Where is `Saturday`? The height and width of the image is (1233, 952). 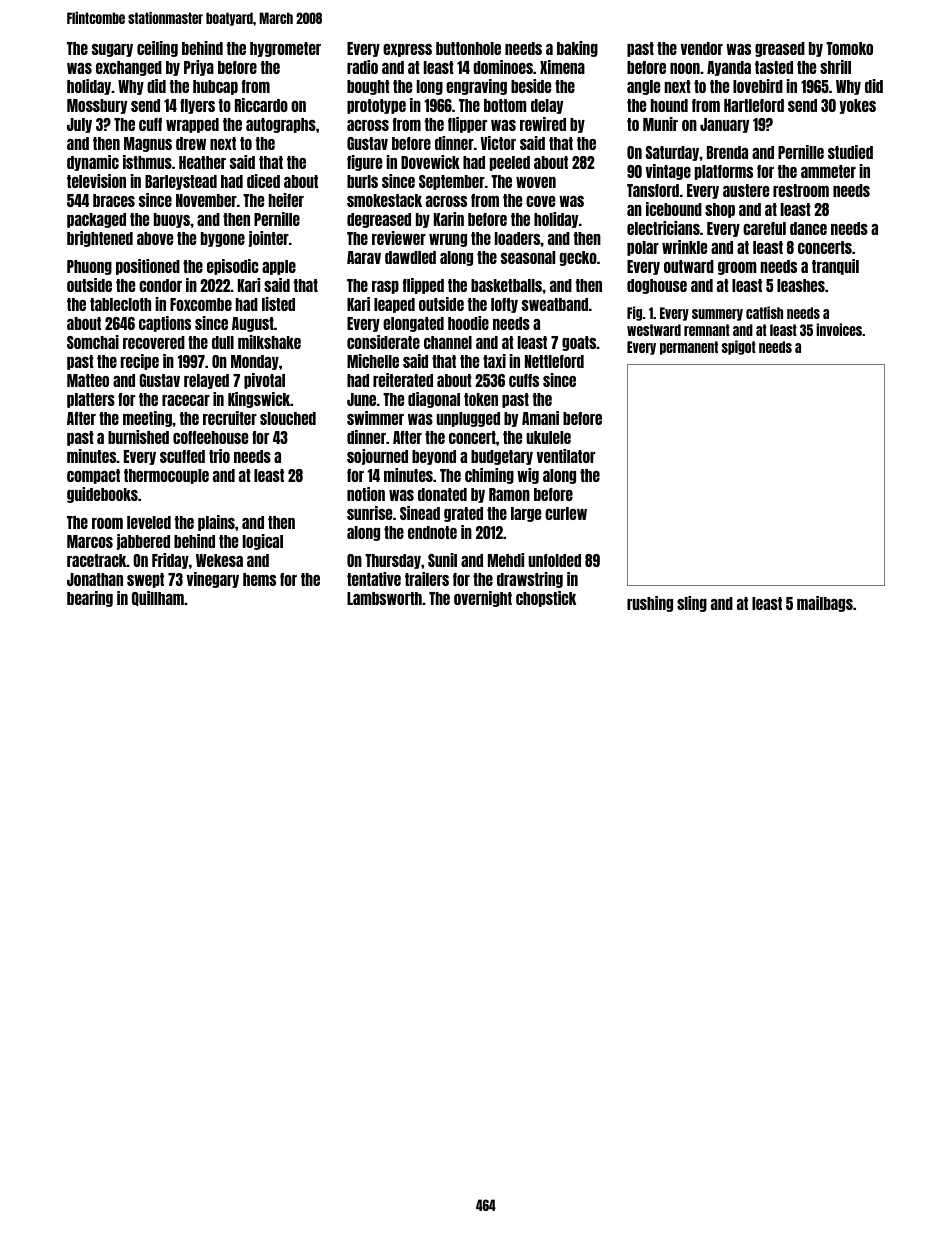 Saturday is located at coordinates (672, 153).
